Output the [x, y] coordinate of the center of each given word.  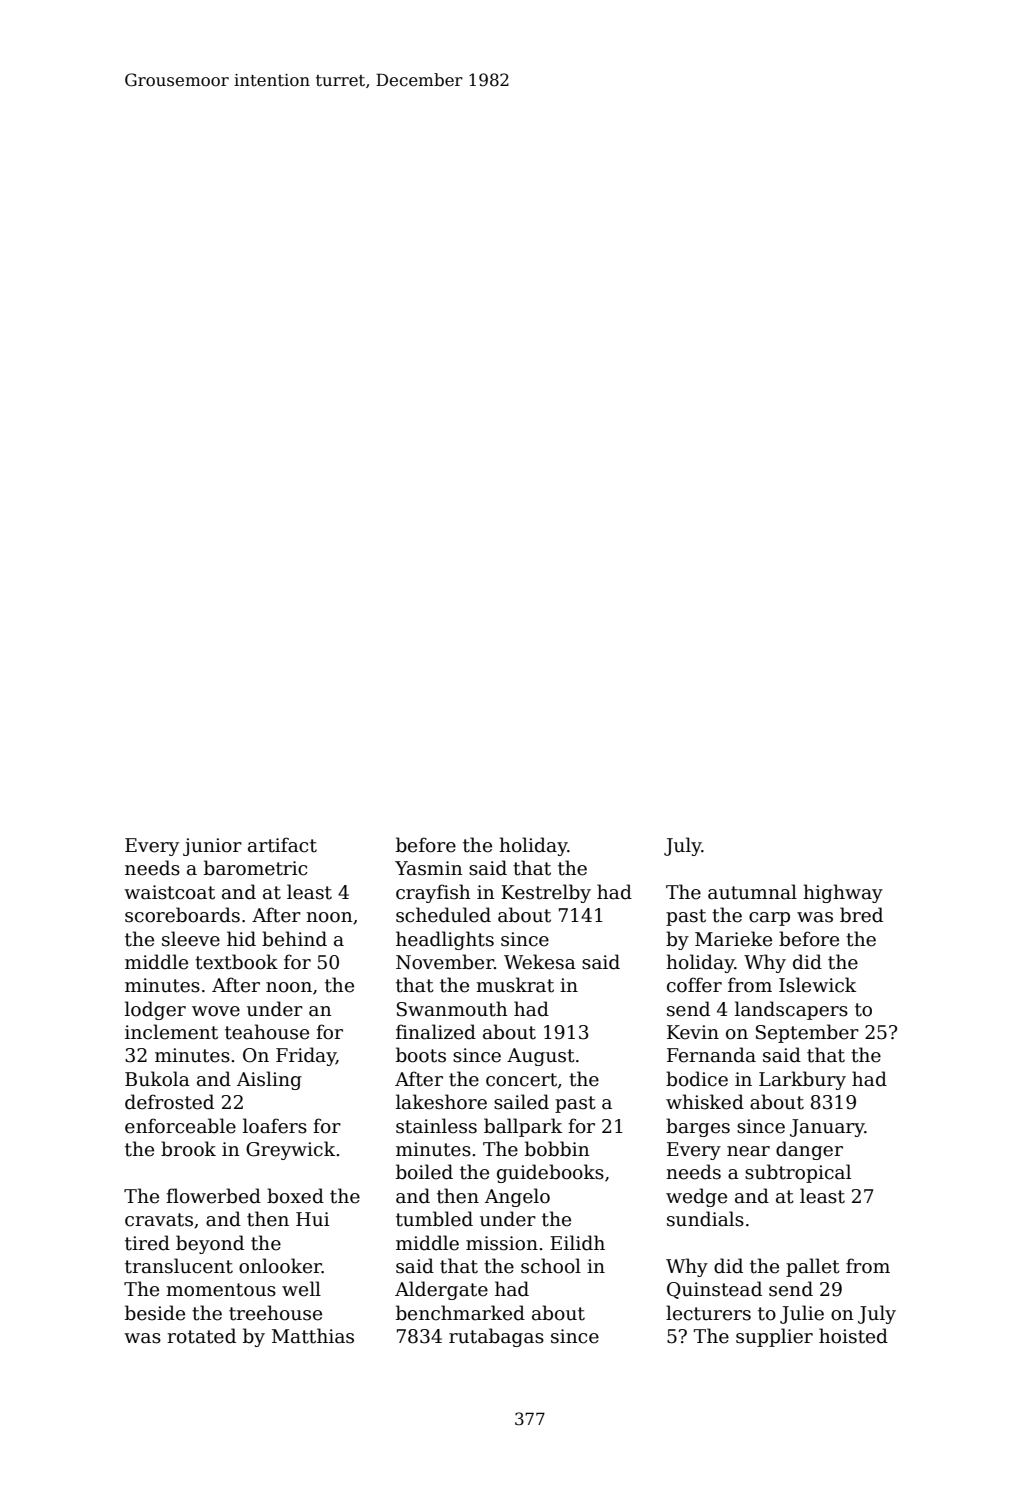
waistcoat [169, 892]
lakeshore [441, 1102]
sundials [705, 1219]
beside [155, 1313]
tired [147, 1243]
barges [698, 1127]
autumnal [752, 892]
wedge [696, 1197]
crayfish [433, 893]
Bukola [157, 1079]
